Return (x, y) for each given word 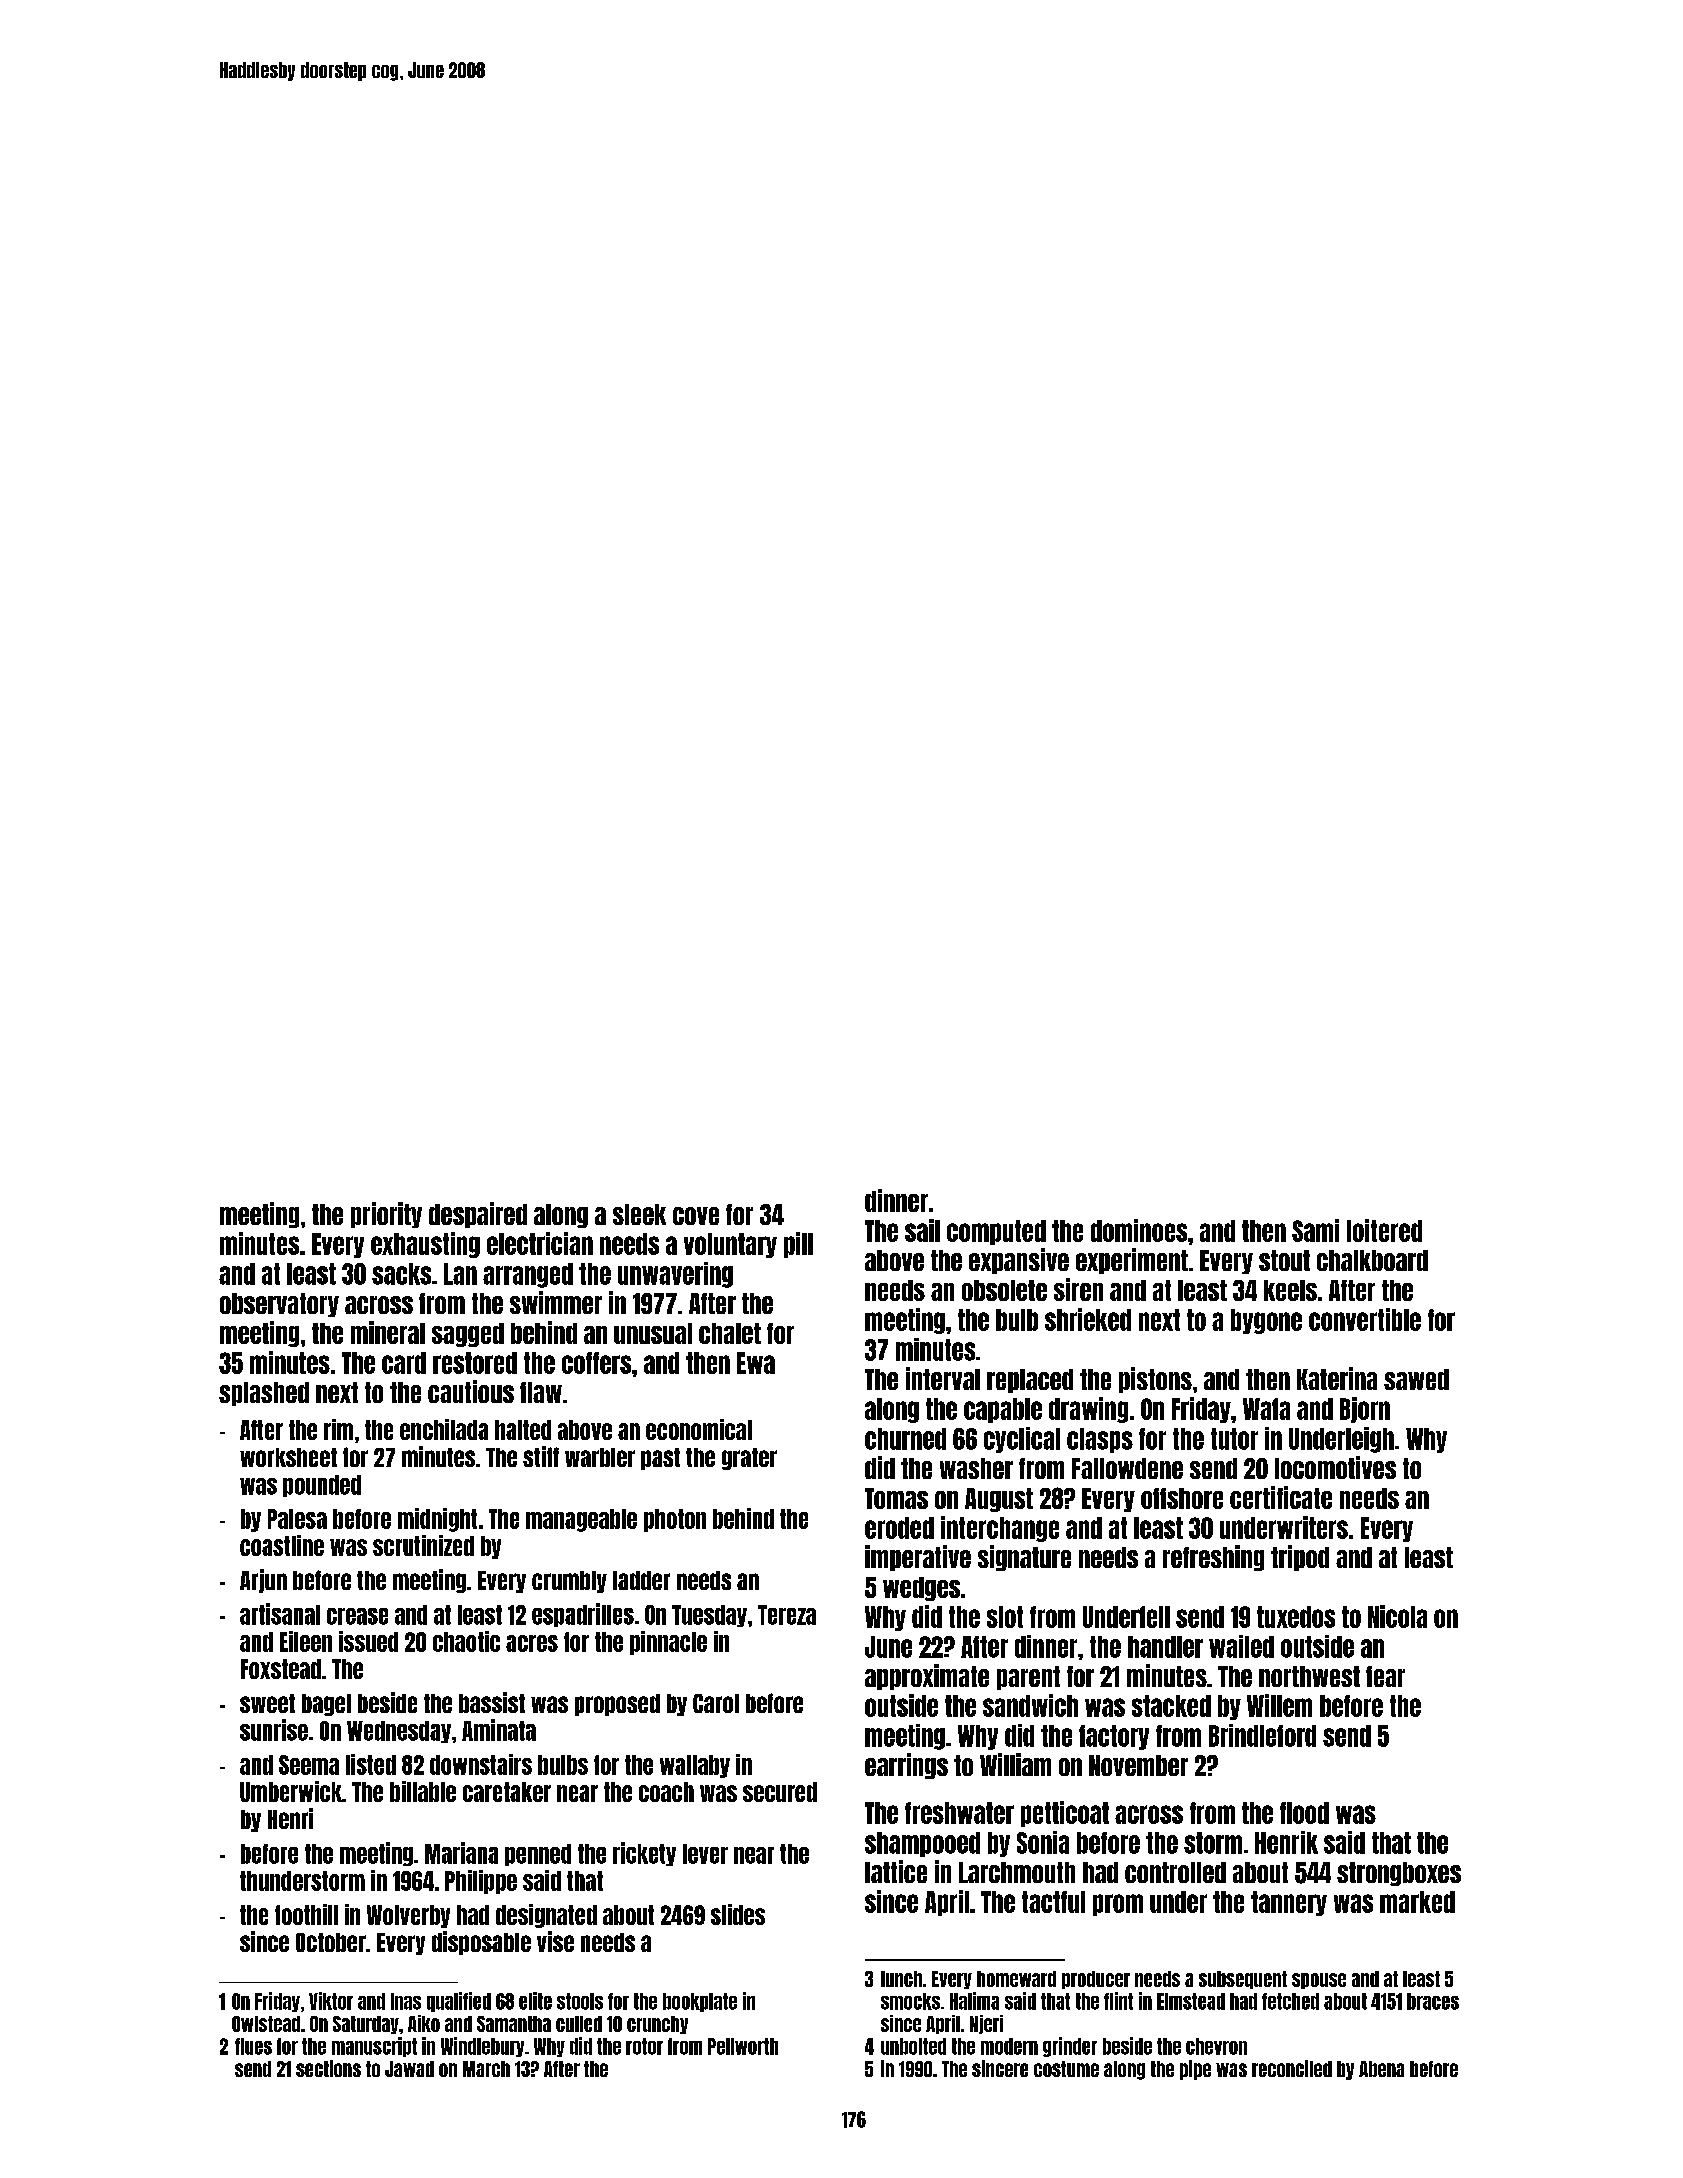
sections (328, 2068)
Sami (1315, 1230)
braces (1433, 2001)
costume (1066, 2069)
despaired (478, 1215)
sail (922, 1230)
